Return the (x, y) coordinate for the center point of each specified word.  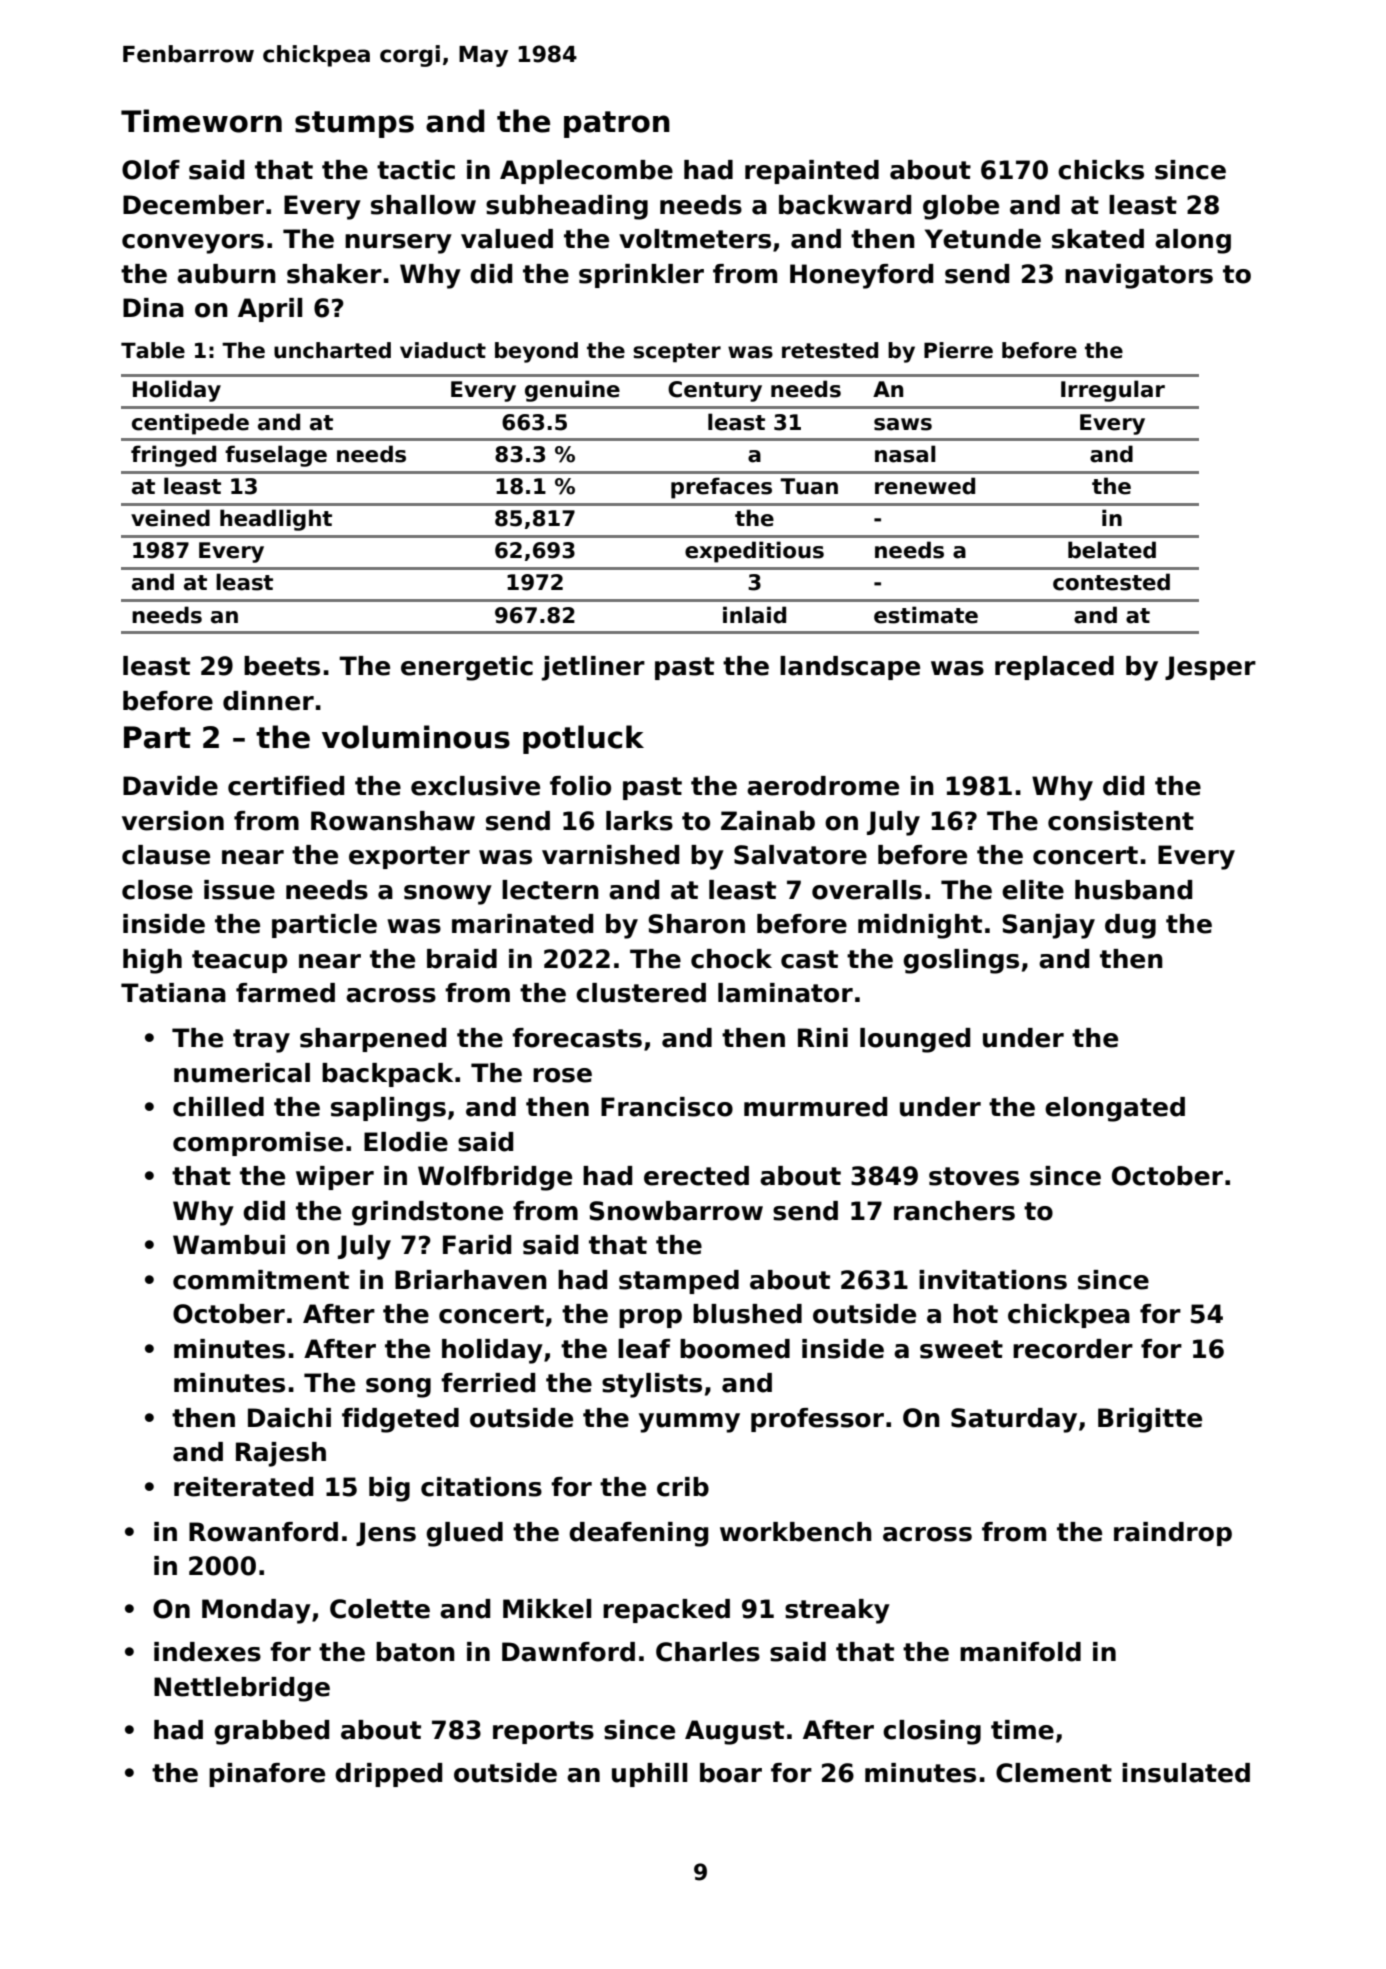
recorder (1073, 1349)
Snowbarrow (676, 1211)
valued (507, 239)
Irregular (1113, 391)
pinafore (267, 1775)
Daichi (289, 1418)
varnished (610, 855)
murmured (815, 1107)
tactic (416, 170)
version (173, 821)
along (1193, 241)
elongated (1115, 1109)
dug (1130, 926)
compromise (258, 1144)
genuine (572, 391)
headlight (276, 520)
